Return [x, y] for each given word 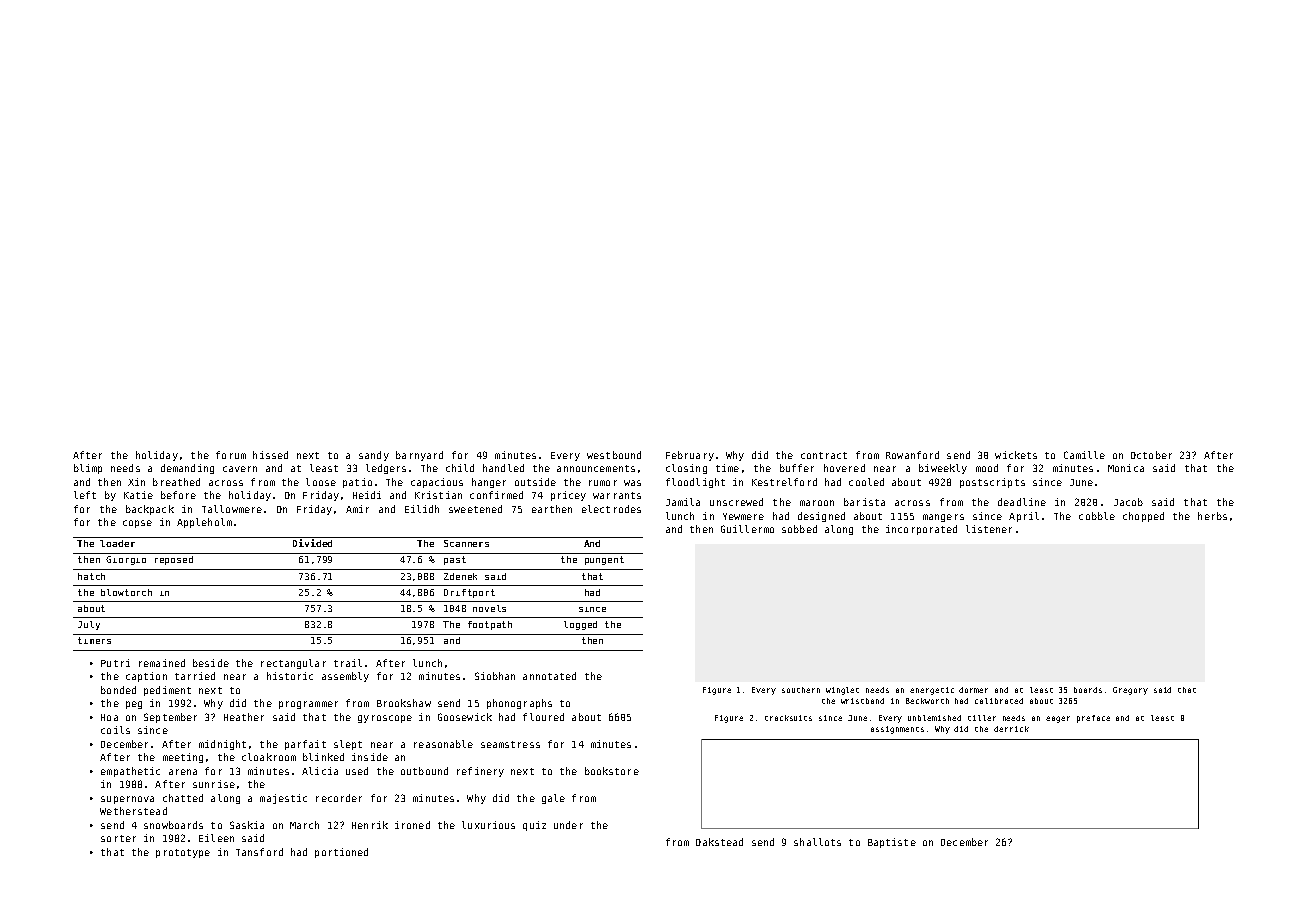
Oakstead [719, 842]
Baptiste [892, 843]
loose [321, 482]
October [1151, 455]
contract [824, 455]
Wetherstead [133, 811]
